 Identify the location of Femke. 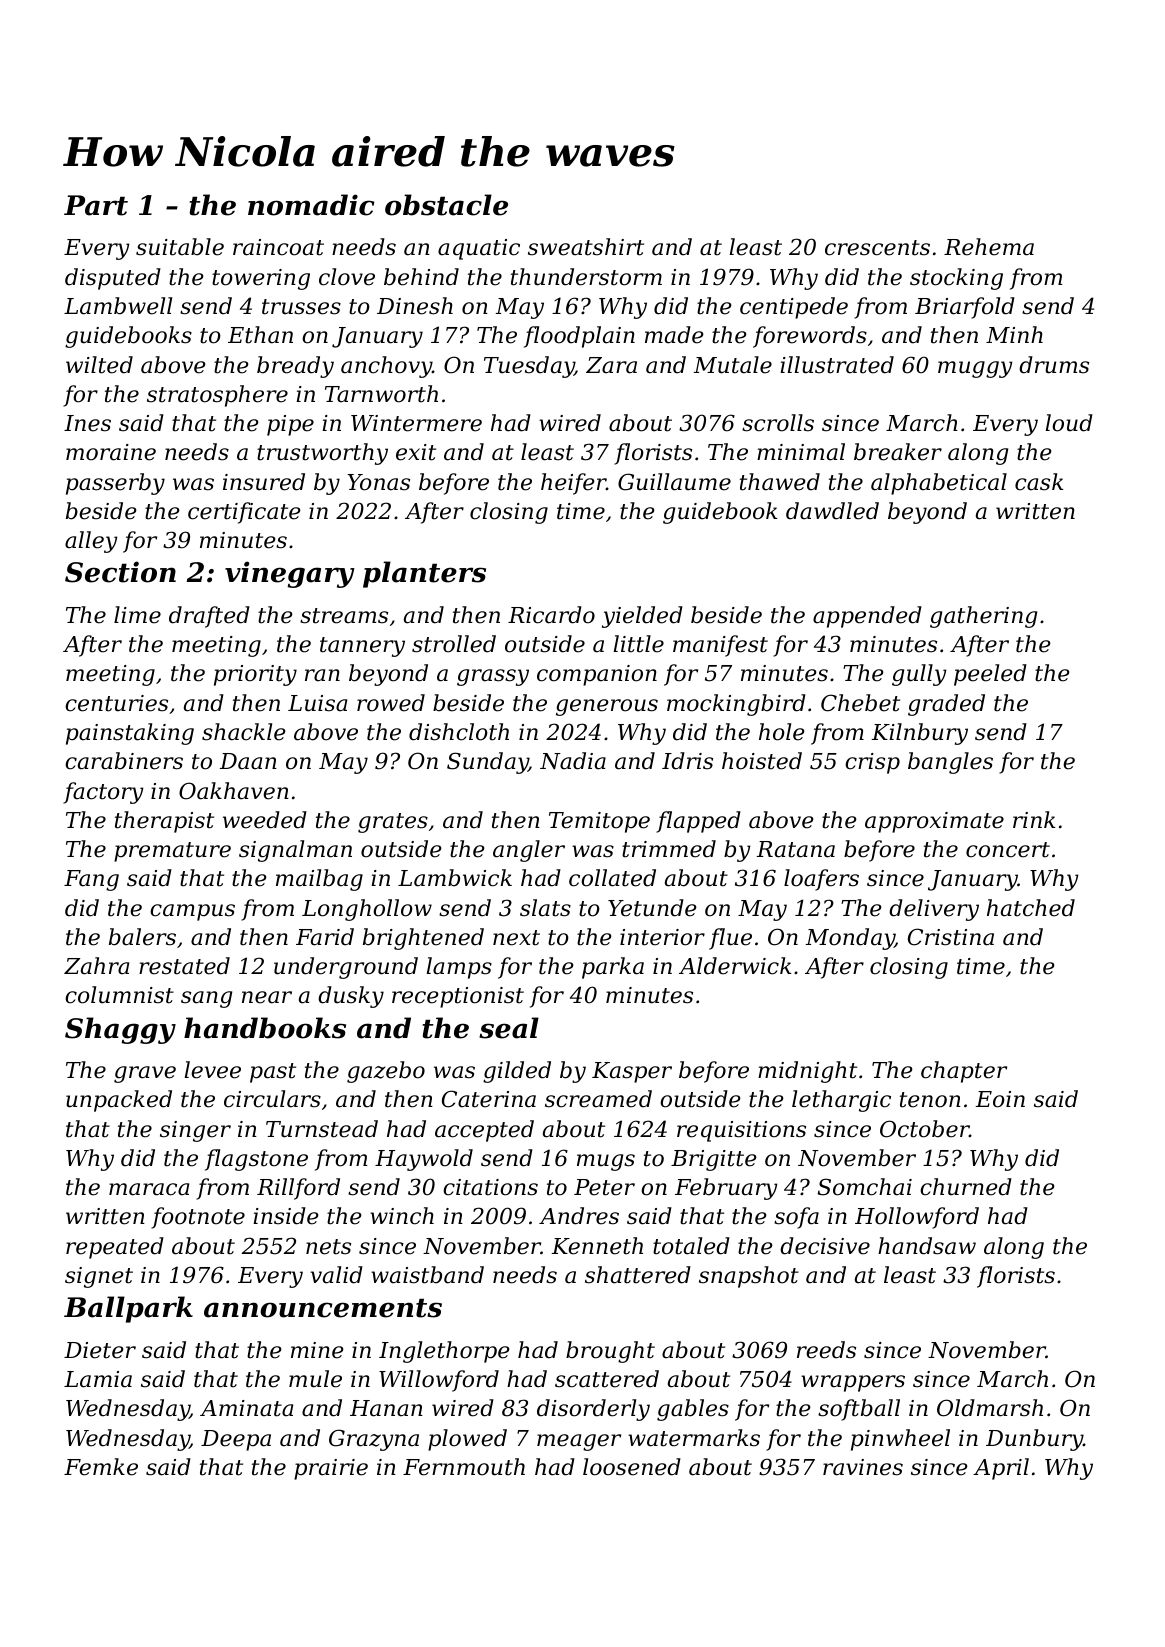
(101, 1467).
